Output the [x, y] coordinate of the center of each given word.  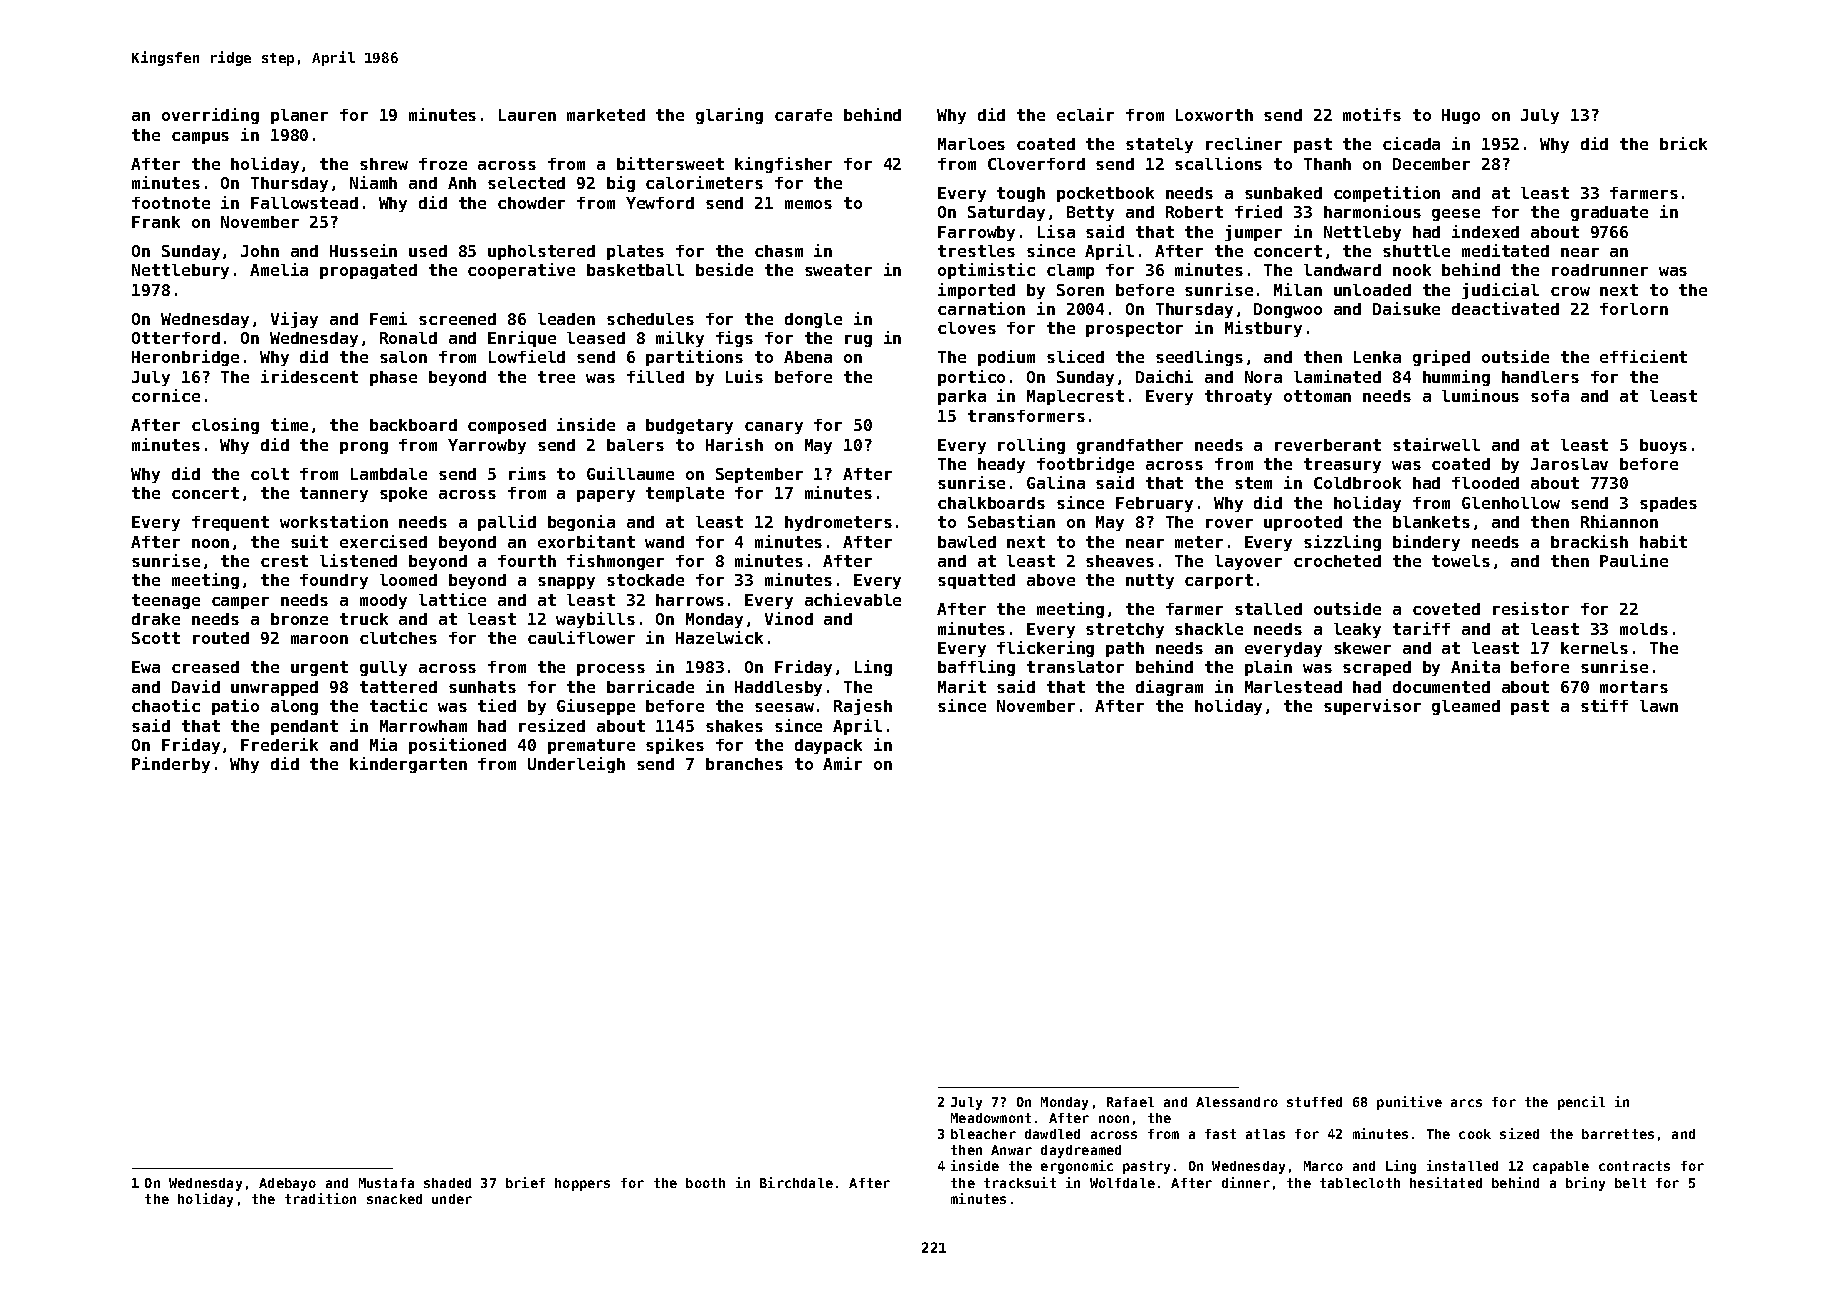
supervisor [1372, 707]
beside [724, 269]
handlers [1540, 377]
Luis [744, 376]
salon [403, 357]
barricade [650, 686]
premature [591, 746]
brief [525, 1182]
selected [526, 183]
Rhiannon [1619, 521]
